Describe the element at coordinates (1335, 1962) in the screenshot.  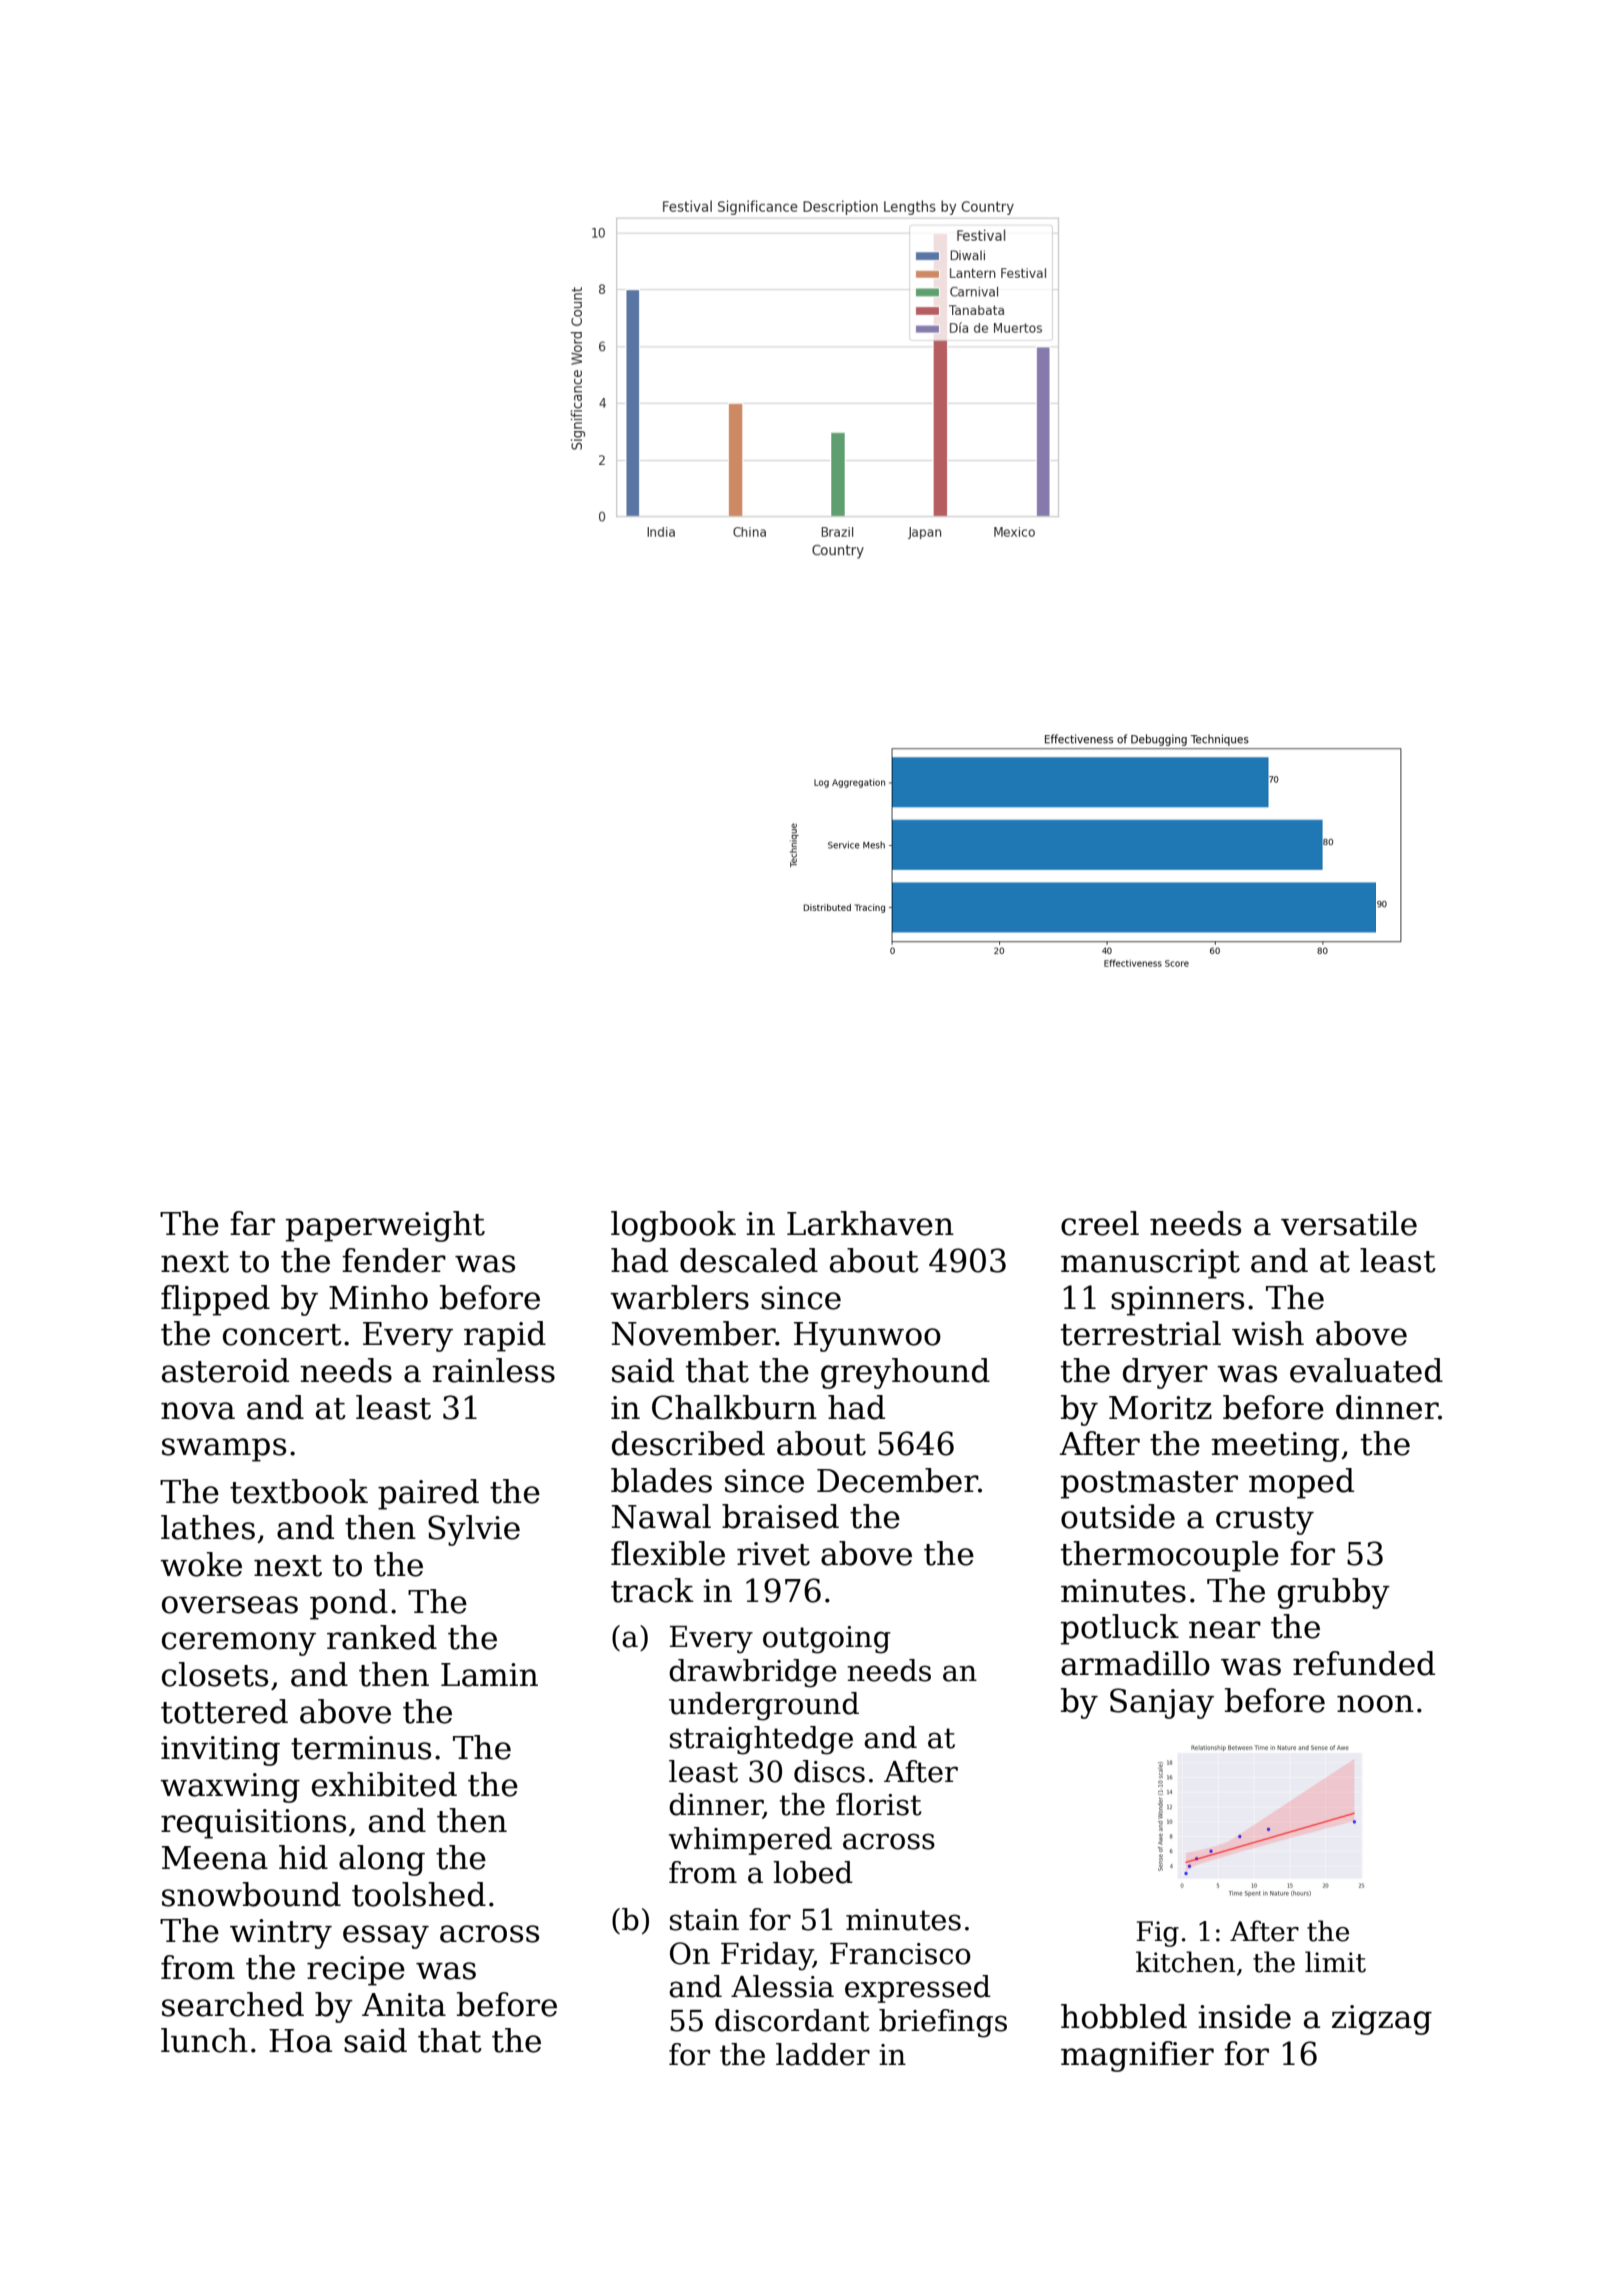
I see `limit` at that location.
